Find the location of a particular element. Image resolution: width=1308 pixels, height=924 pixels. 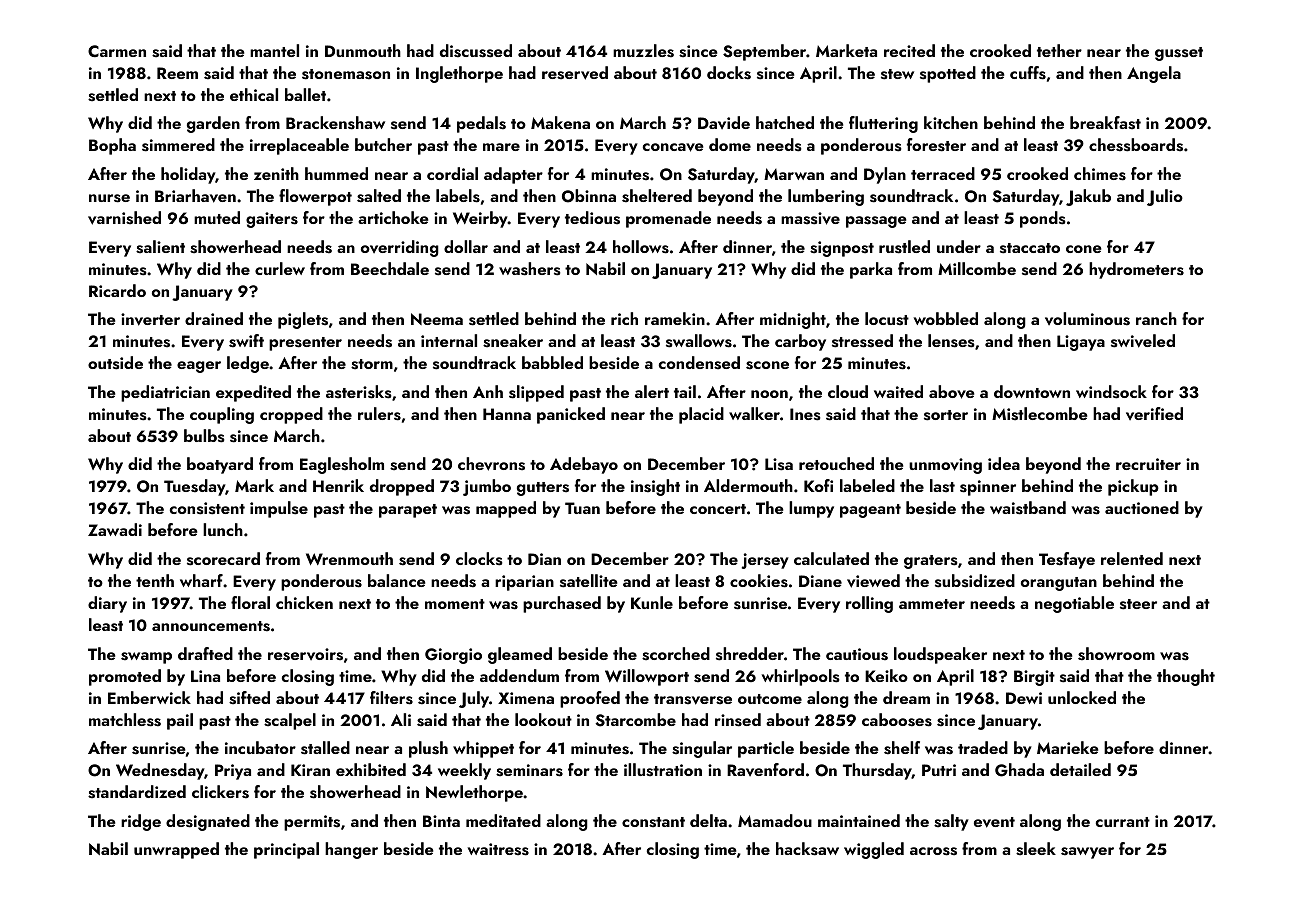

riparian is located at coordinates (524, 583).
